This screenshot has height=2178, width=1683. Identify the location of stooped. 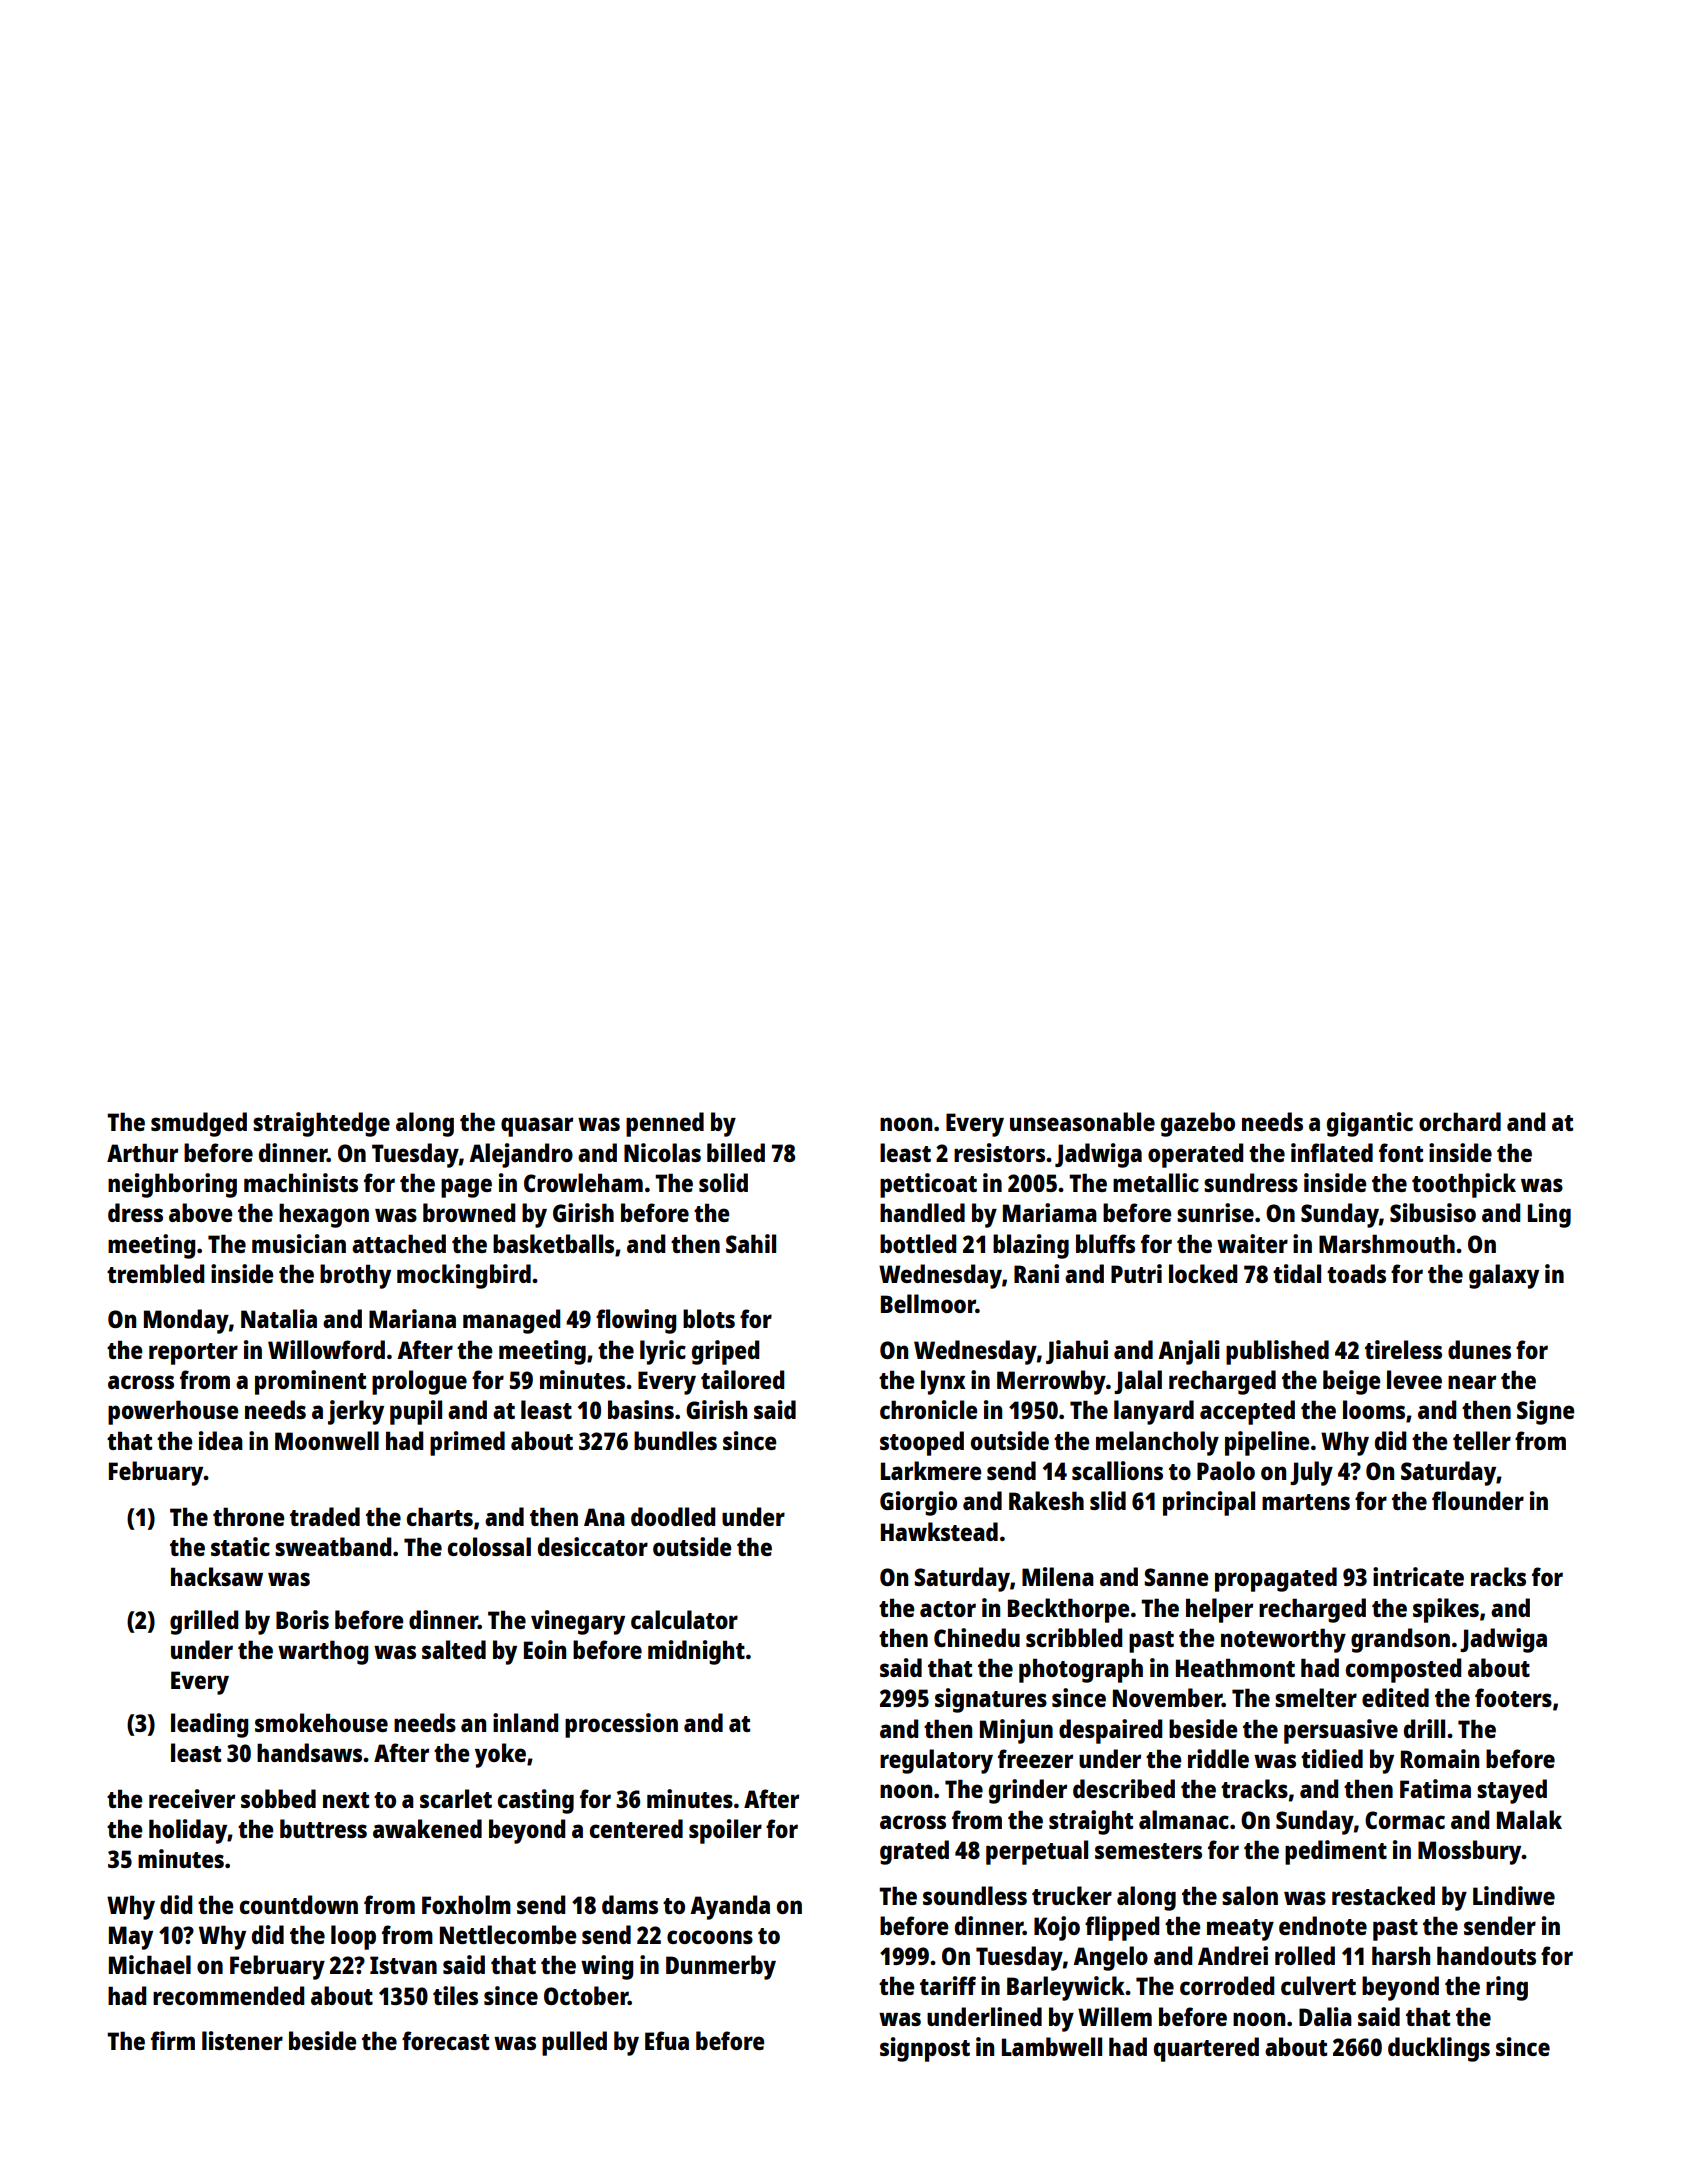
(922, 1443).
